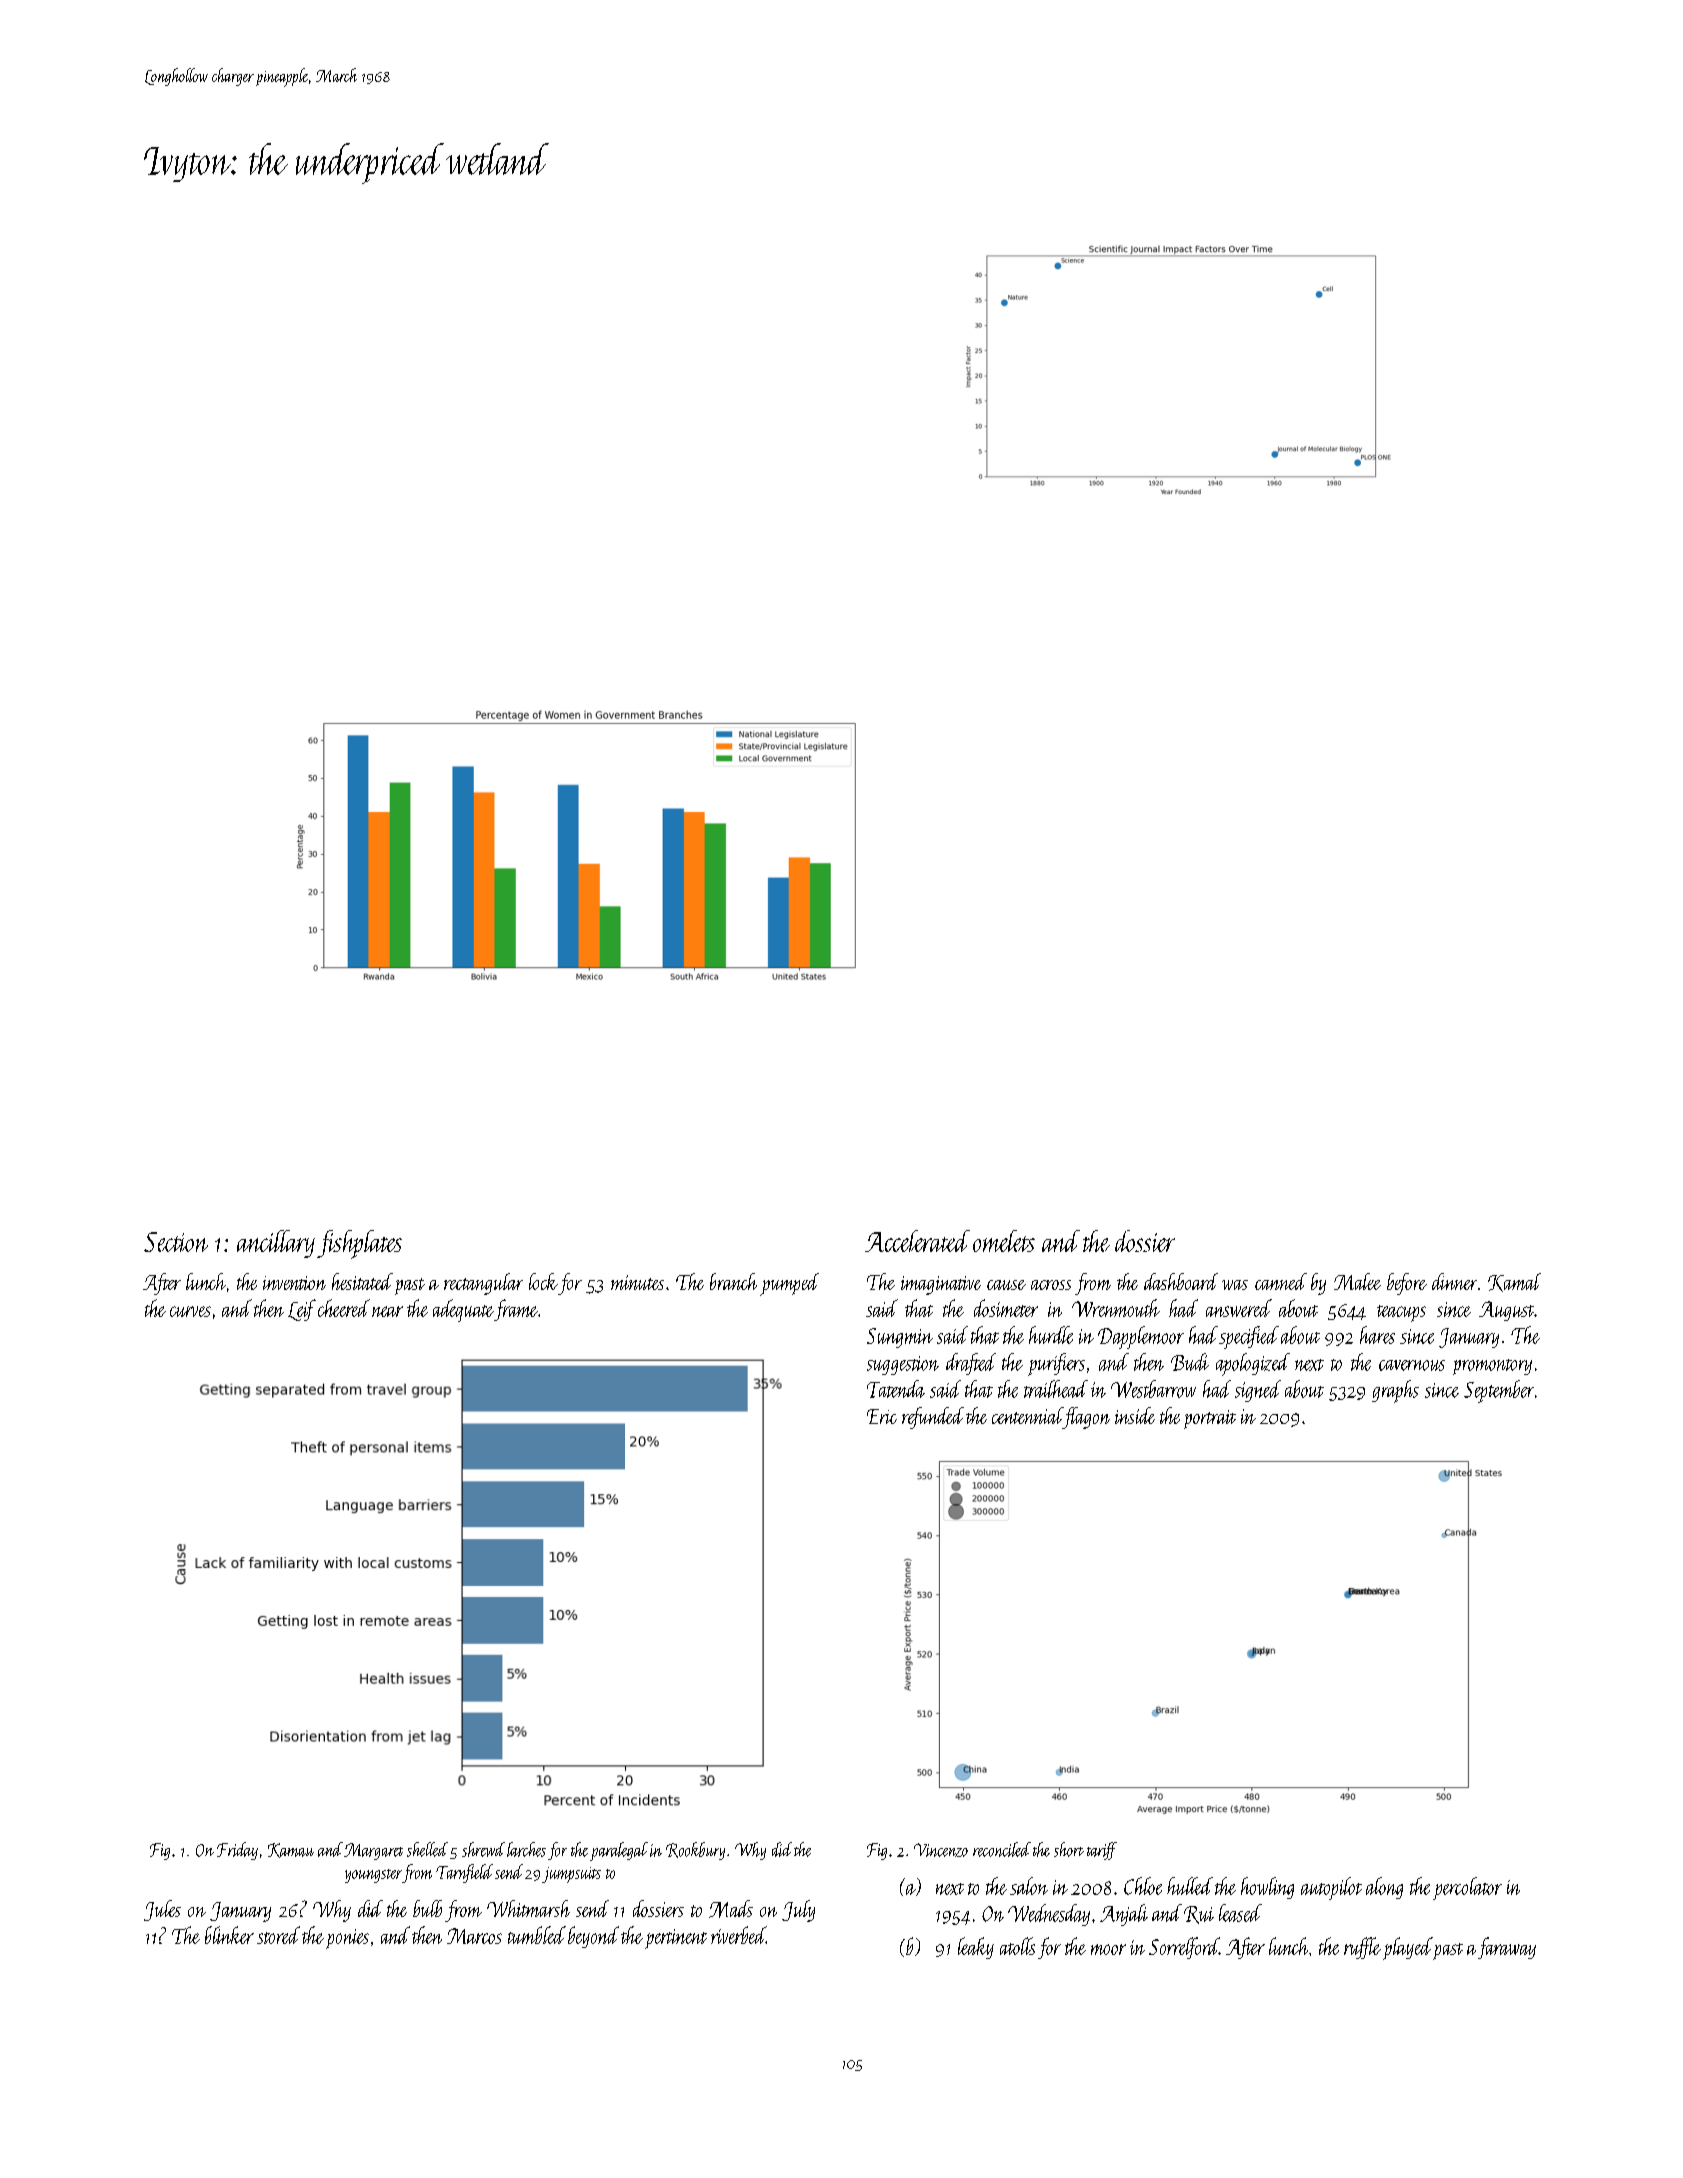  Describe the element at coordinates (1210, 1419) in the screenshot. I see `portrait` at that location.
